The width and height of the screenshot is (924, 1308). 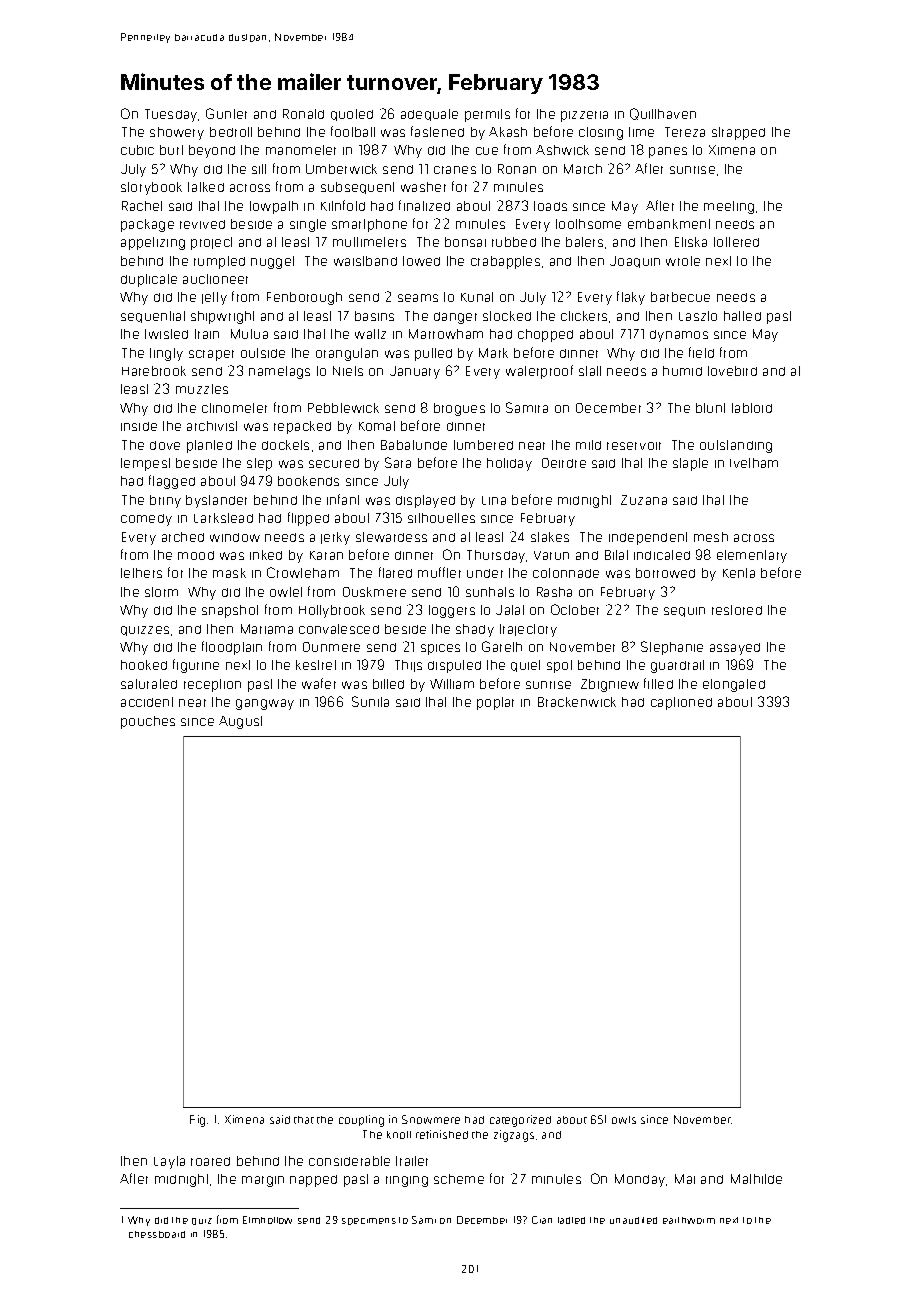 What do you see at coordinates (370, 701) in the screenshot?
I see `Sunita` at bounding box center [370, 701].
